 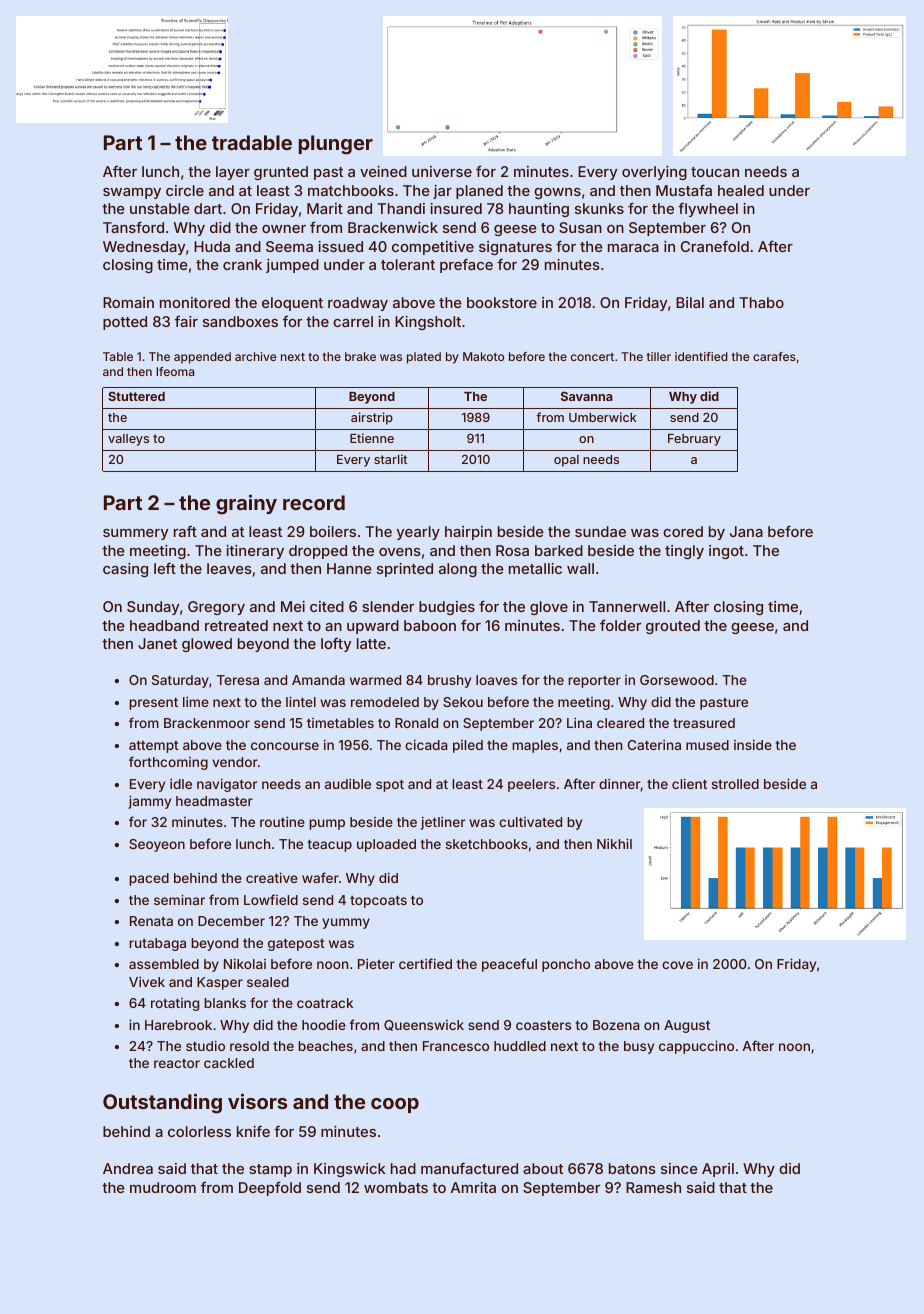 What do you see at coordinates (428, 323) in the document?
I see `Kingsholt` at bounding box center [428, 323].
